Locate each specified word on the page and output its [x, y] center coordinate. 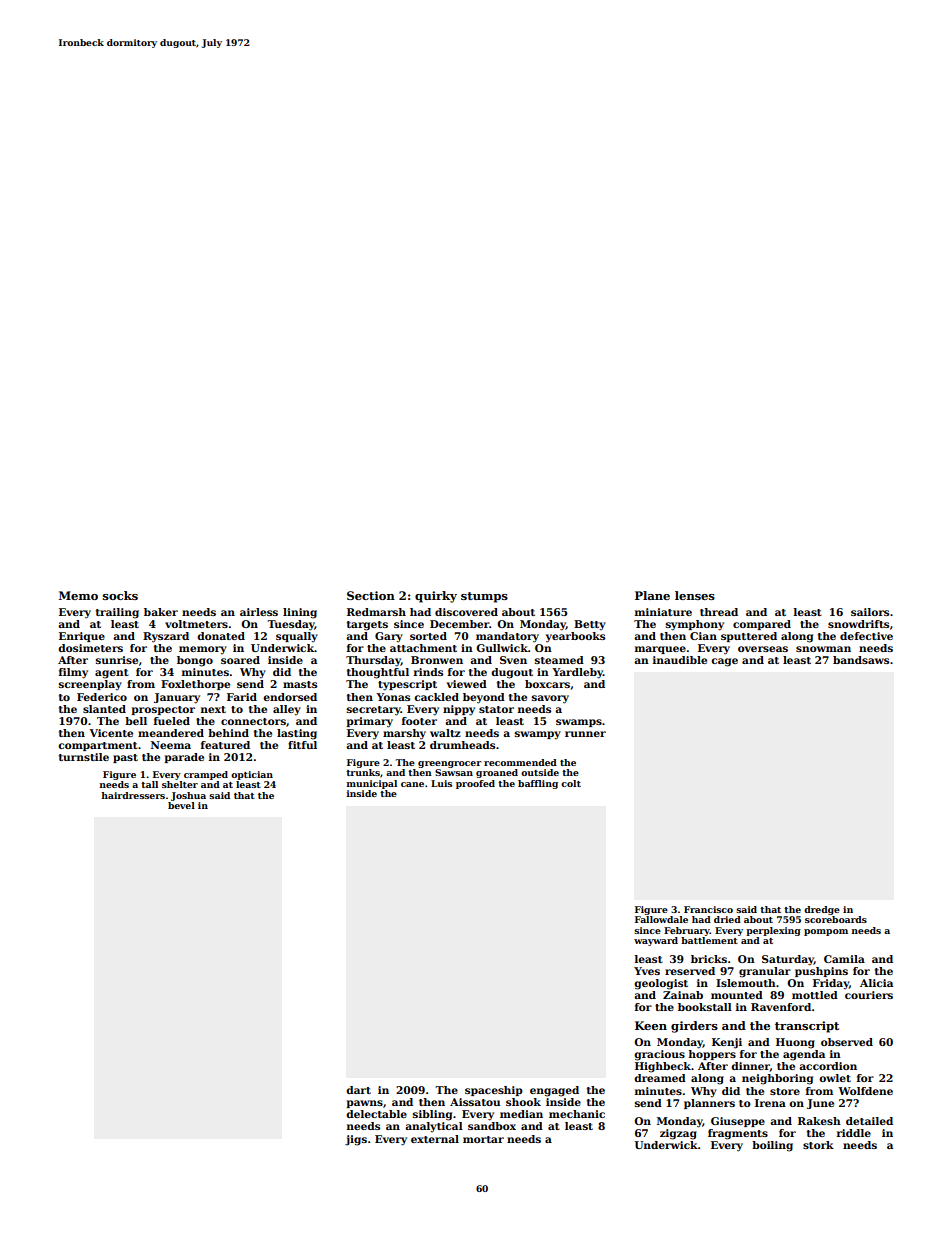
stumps [484, 597]
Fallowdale [661, 919]
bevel [181, 805]
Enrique [82, 637]
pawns [364, 1104]
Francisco [708, 909]
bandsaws [861, 660]
